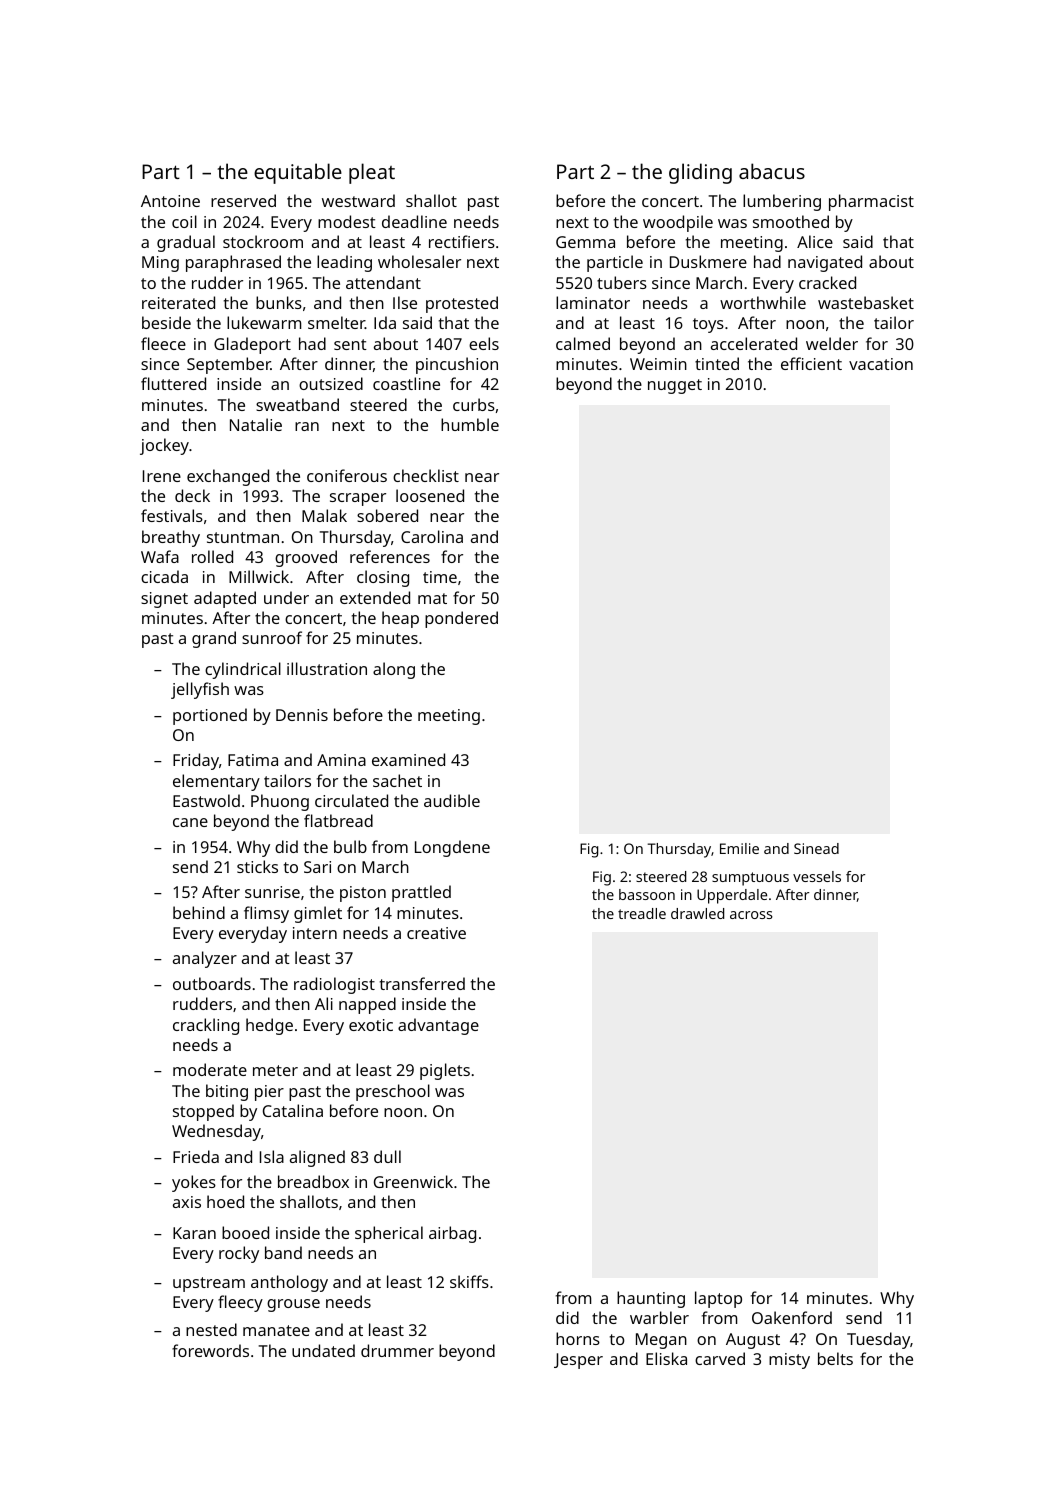 The width and height of the image is (1055, 1499). Describe the element at coordinates (772, 171) in the image. I see `abacus` at that location.
